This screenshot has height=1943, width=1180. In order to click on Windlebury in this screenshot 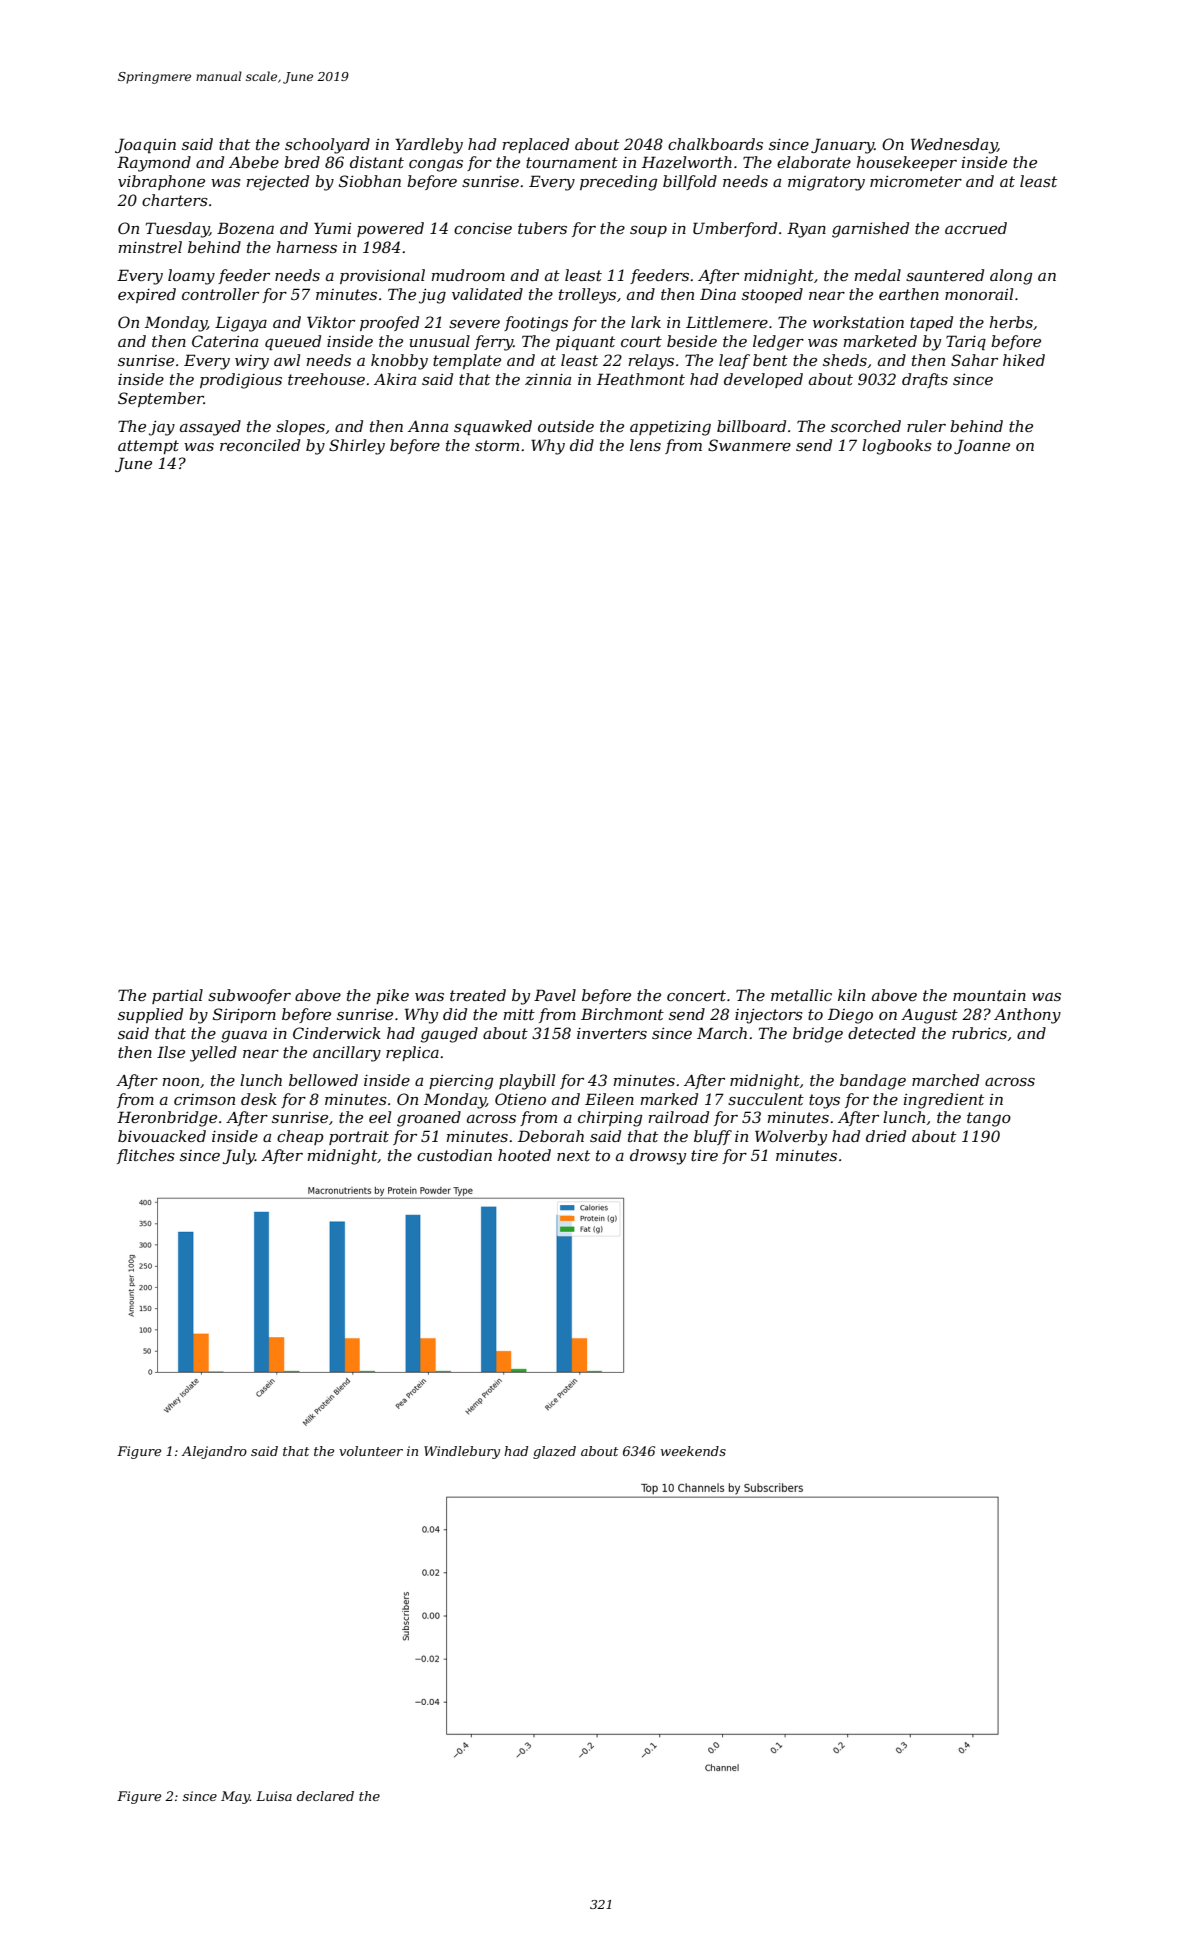, I will do `click(462, 1452)`.
